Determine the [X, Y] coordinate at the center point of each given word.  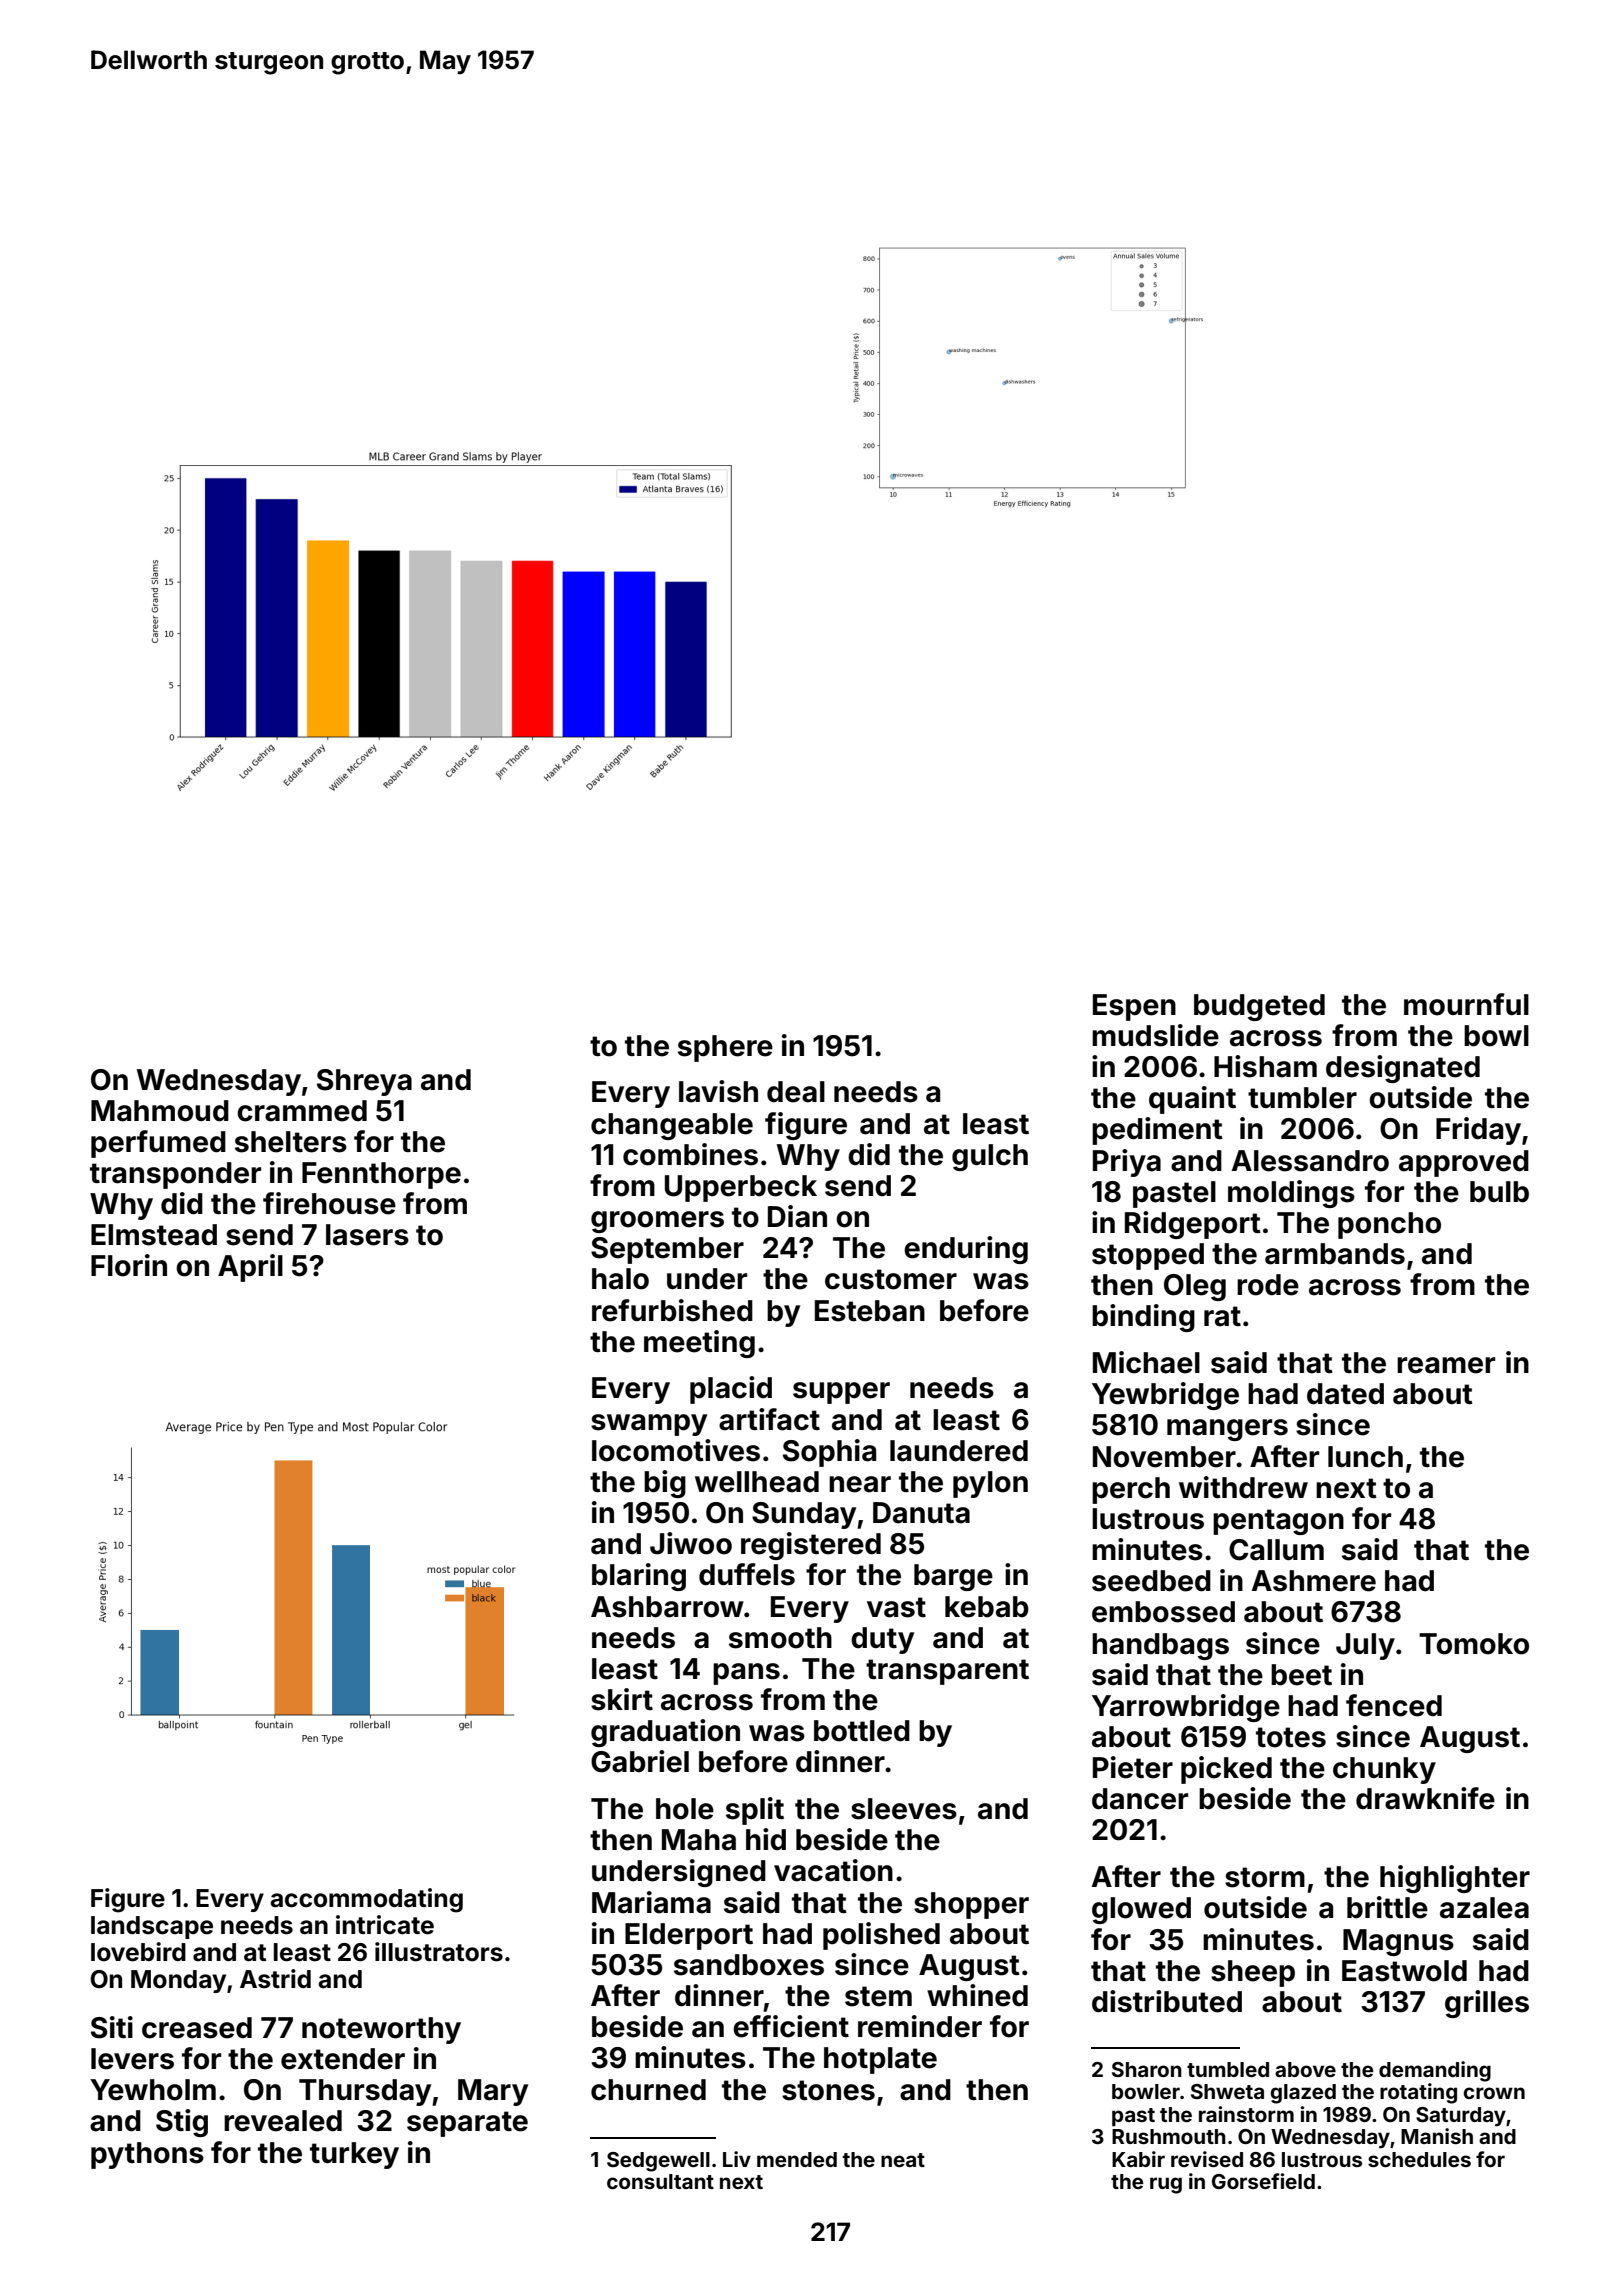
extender [343, 2059]
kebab [987, 1607]
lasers [367, 1235]
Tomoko [1474, 1644]
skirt [622, 1699]
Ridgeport [1193, 1225]
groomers [657, 1222]
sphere [725, 1048]
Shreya [364, 1082]
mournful [1466, 1004]
